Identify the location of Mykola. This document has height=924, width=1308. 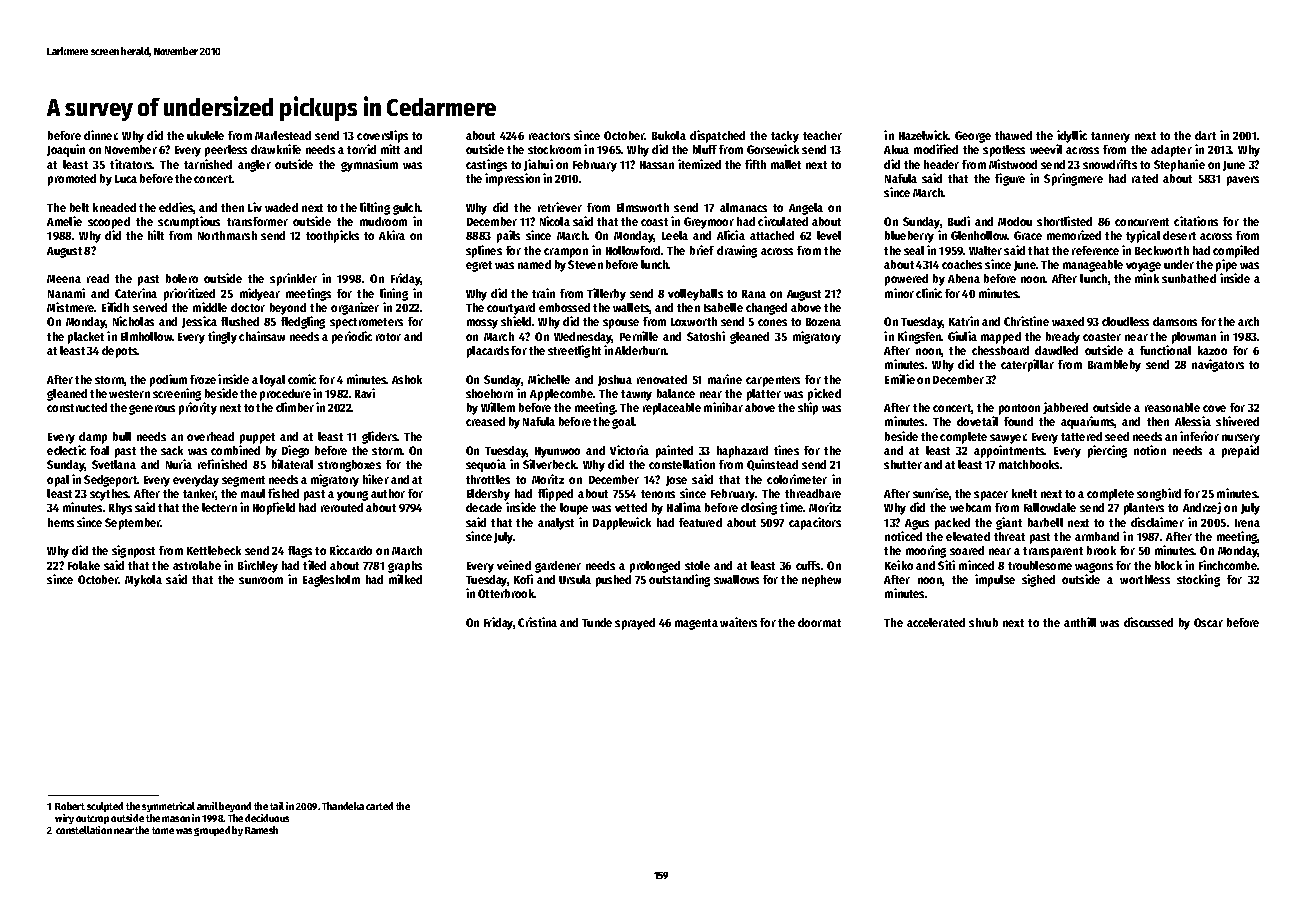
(143, 581).
